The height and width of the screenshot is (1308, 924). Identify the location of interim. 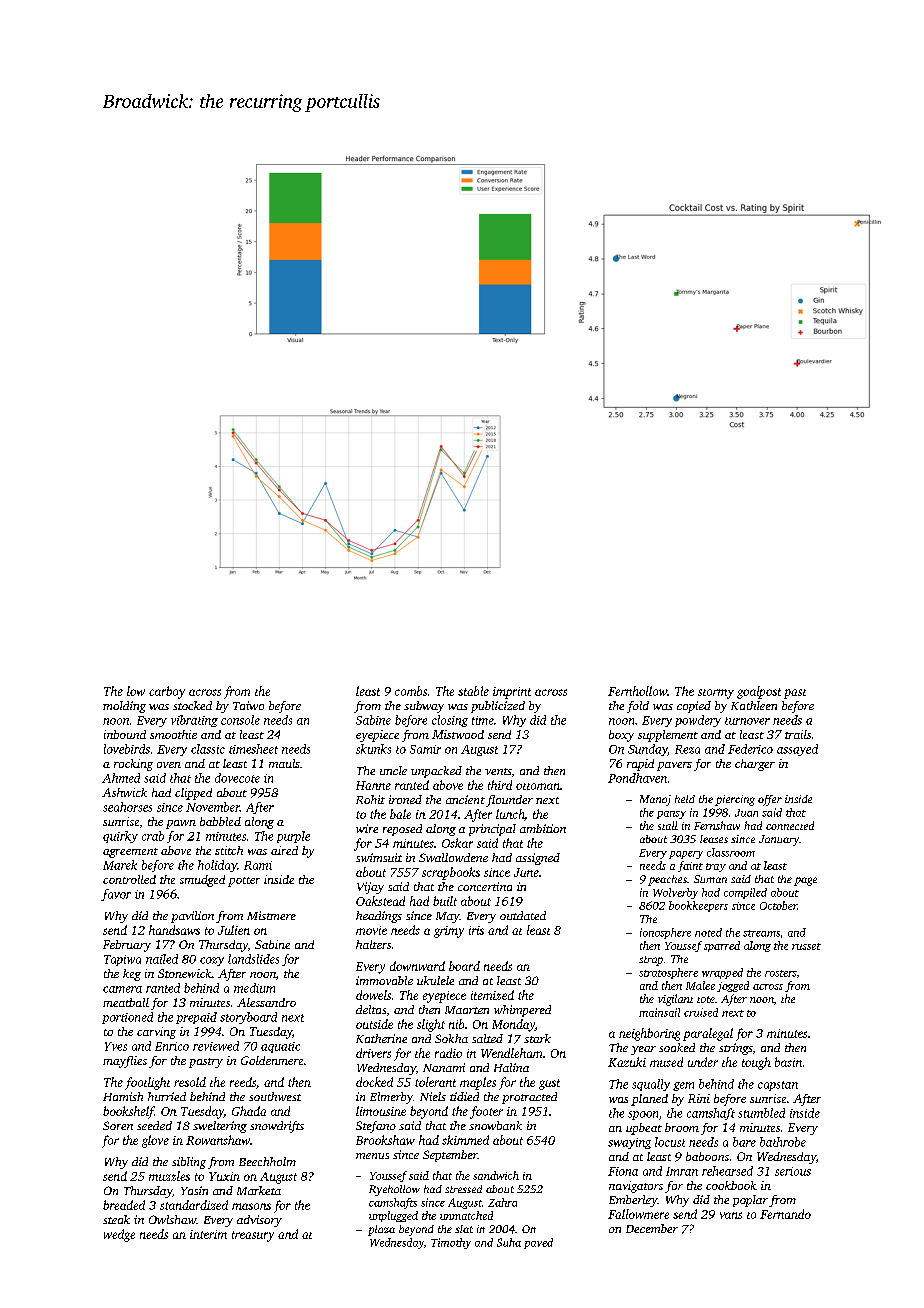
(208, 1234).
